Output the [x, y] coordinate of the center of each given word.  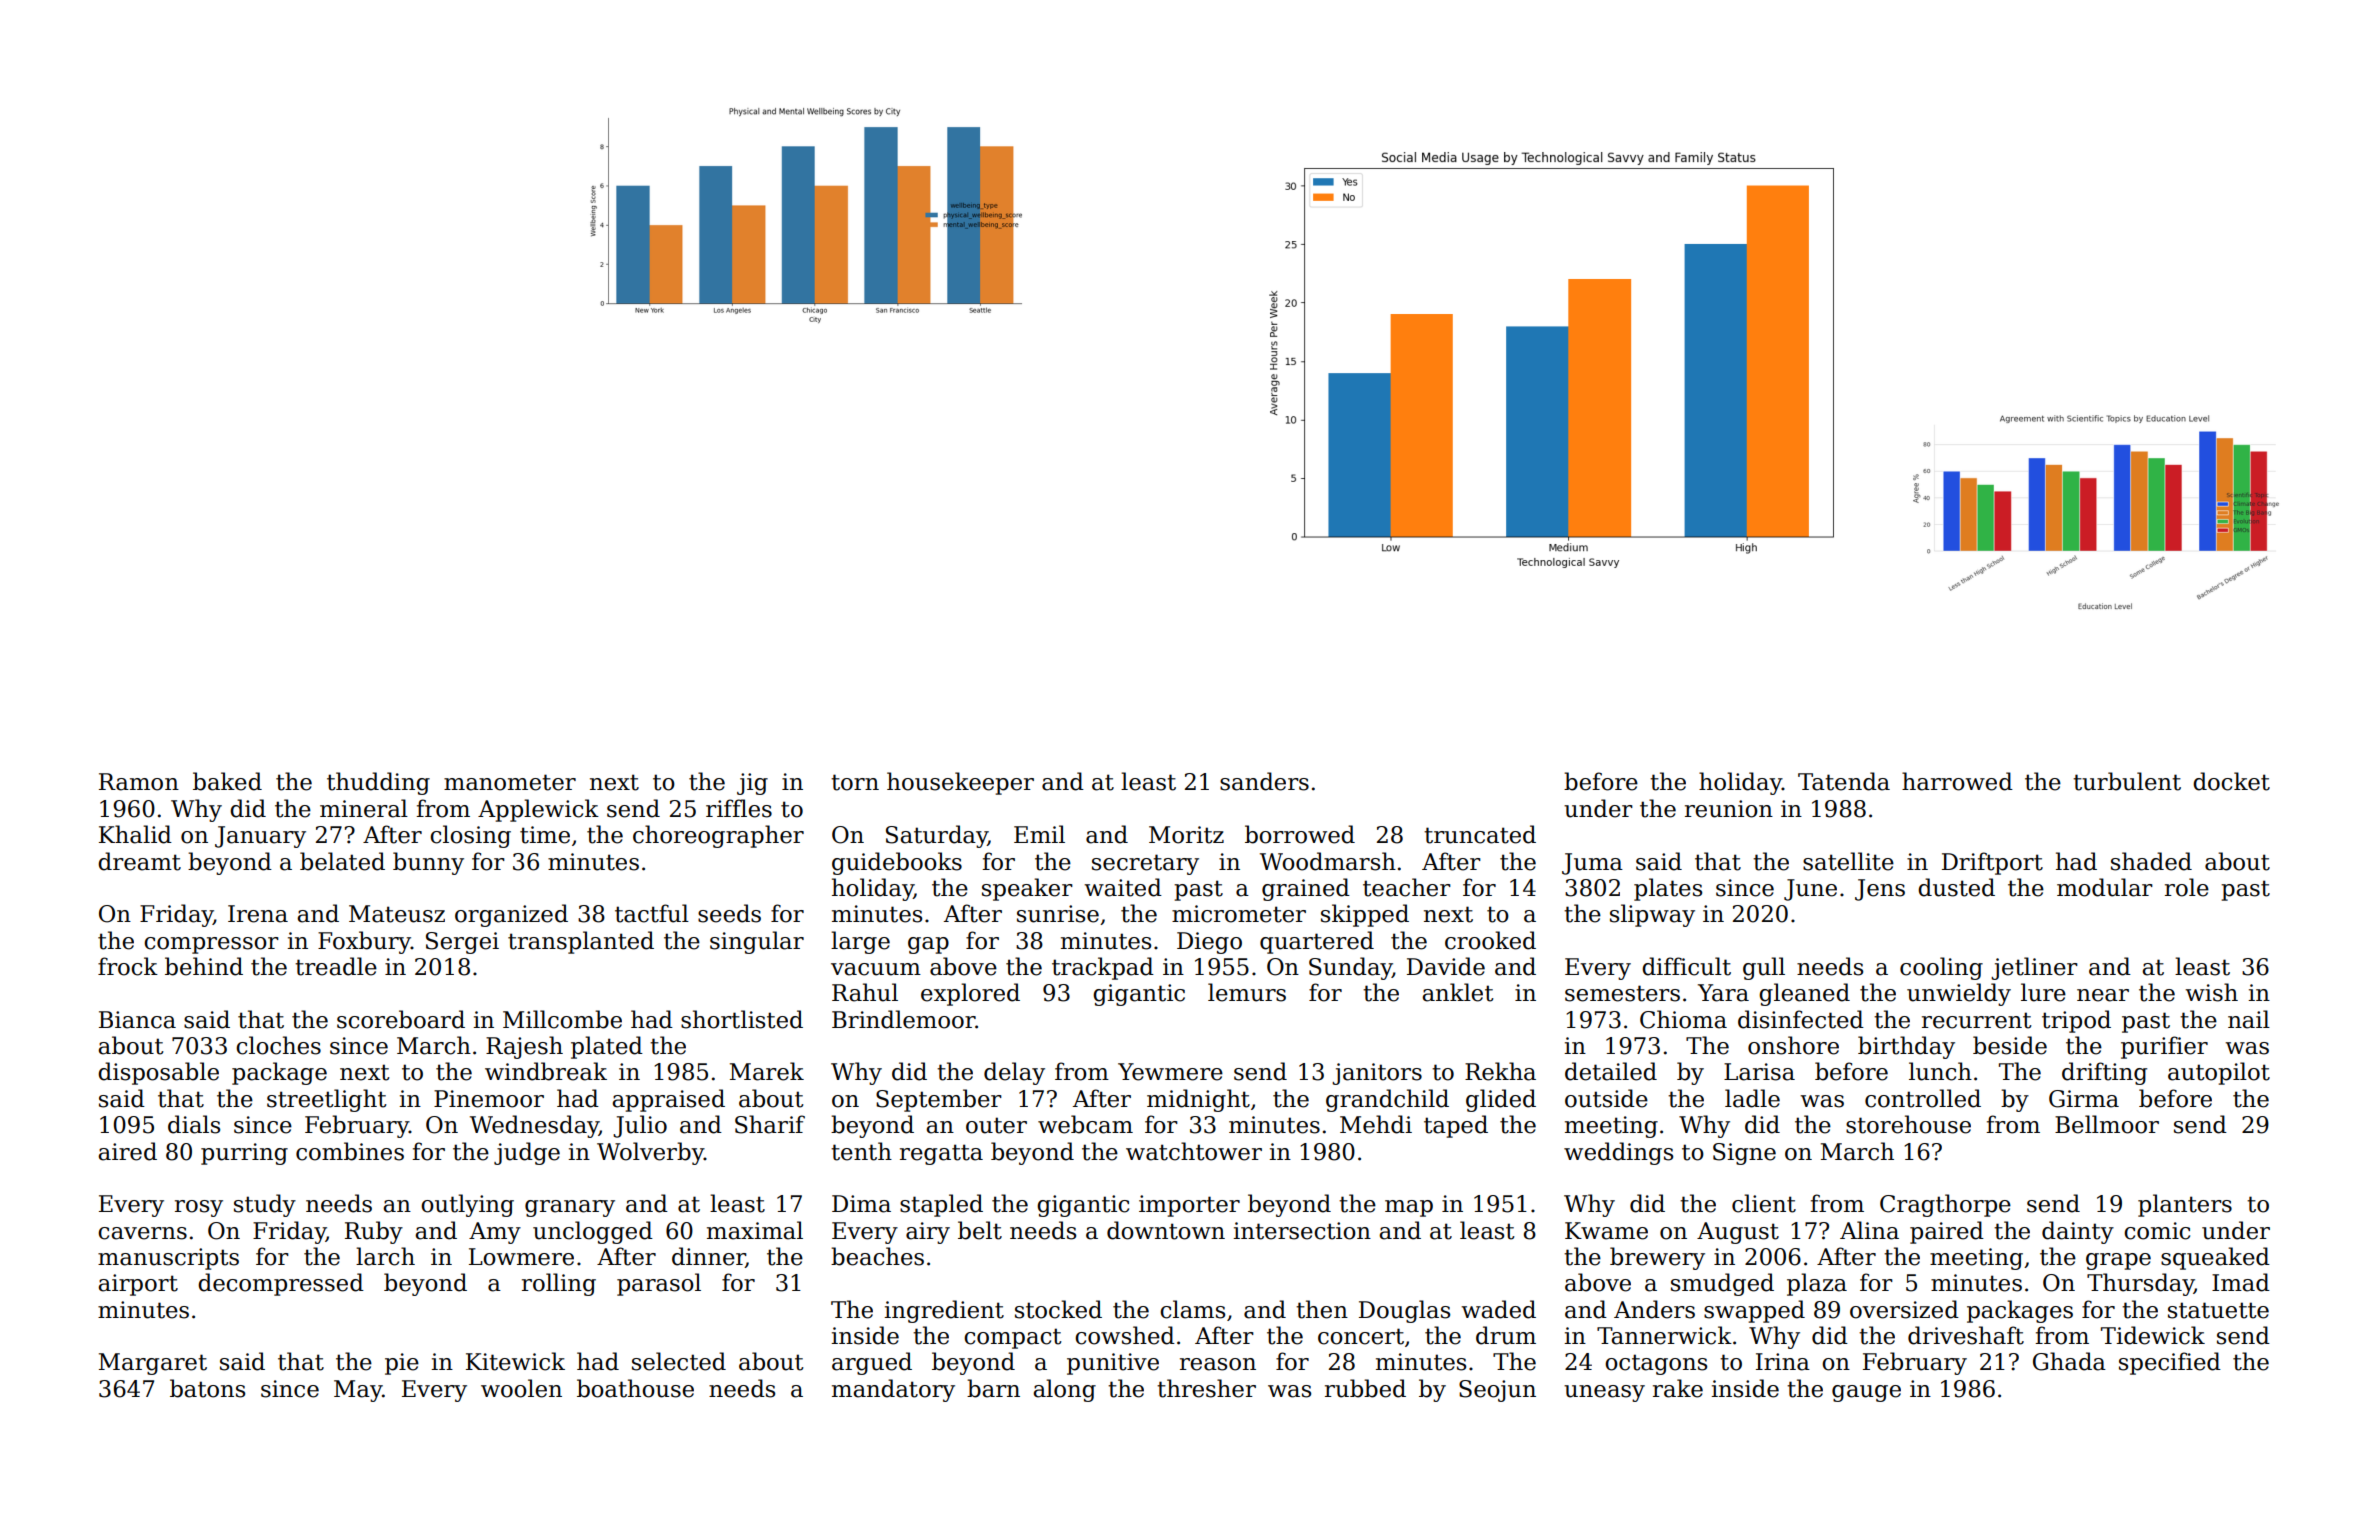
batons [207, 1388]
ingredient [944, 1311]
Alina [1869, 1230]
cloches [278, 1045]
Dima [861, 1204]
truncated [1480, 834]
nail [2249, 1019]
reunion [1729, 809]
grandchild [1387, 1100]
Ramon [139, 782]
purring [244, 1154]
